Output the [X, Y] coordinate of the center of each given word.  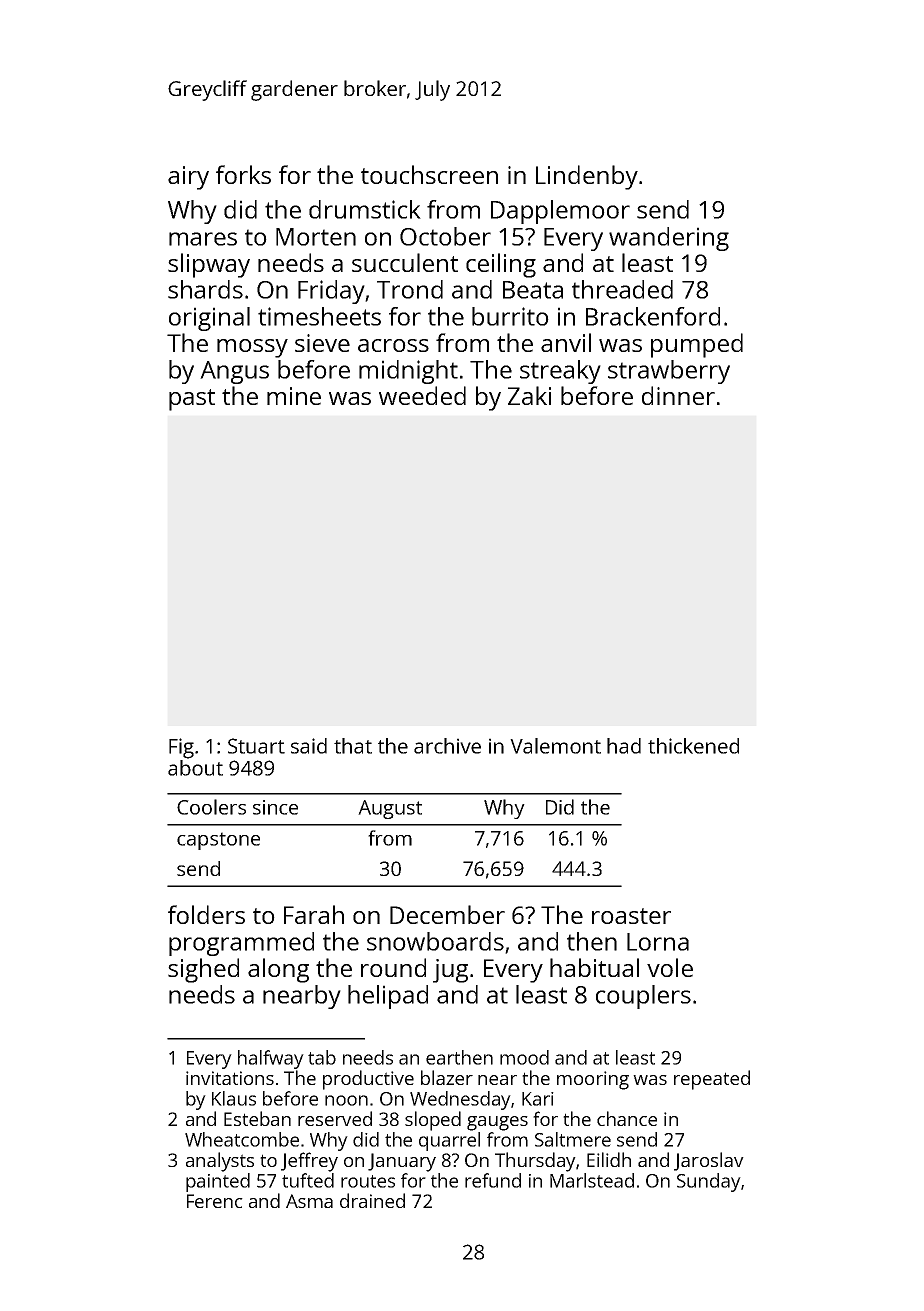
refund [493, 1180]
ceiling [501, 265]
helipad [388, 997]
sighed [203, 970]
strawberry [669, 372]
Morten [316, 237]
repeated [712, 1080]
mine [294, 396]
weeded [422, 395]
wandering [669, 239]
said [309, 746]
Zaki [529, 395]
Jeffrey [309, 1162]
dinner [678, 395]
